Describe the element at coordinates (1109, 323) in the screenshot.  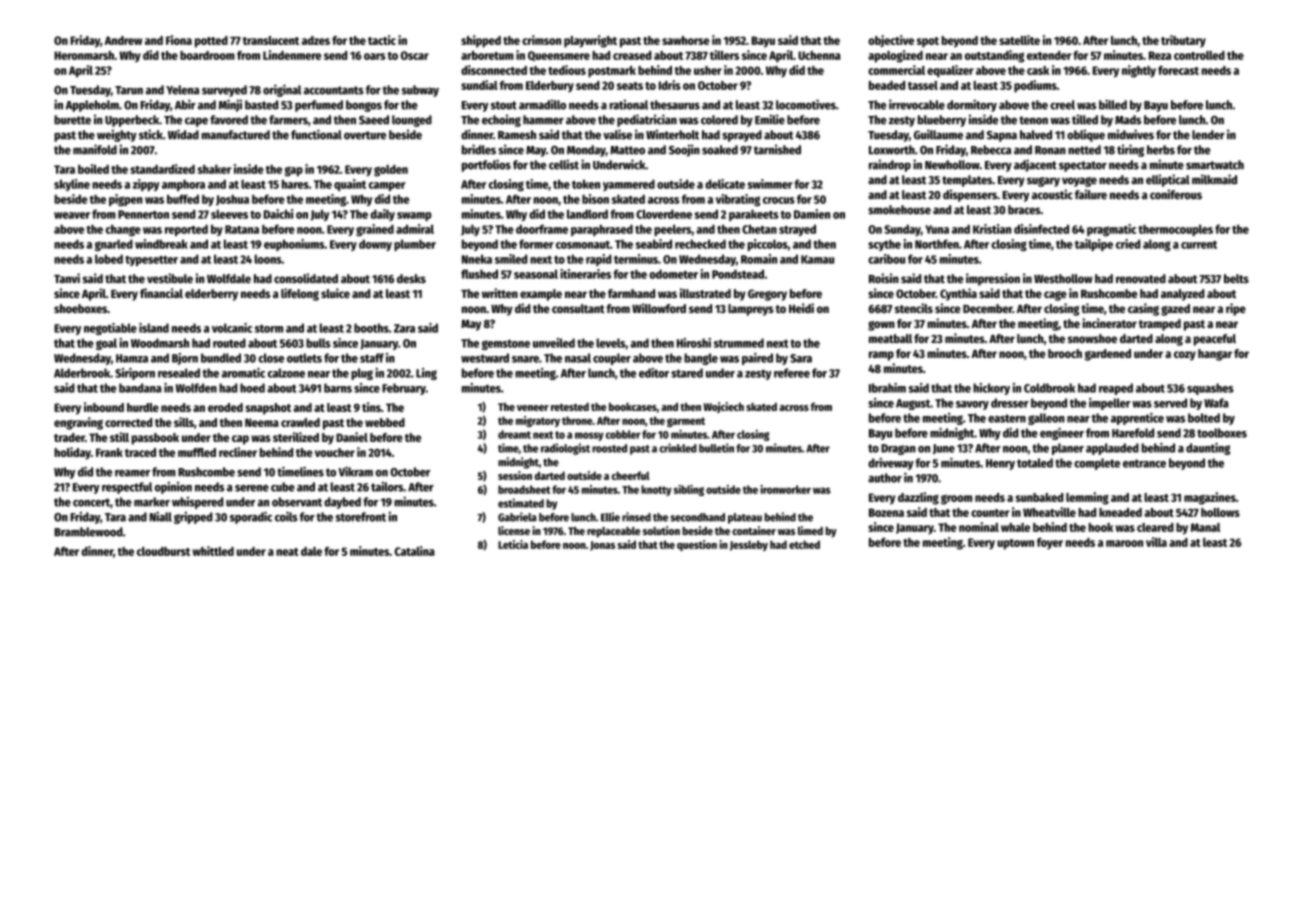
I see `incinerator` at that location.
